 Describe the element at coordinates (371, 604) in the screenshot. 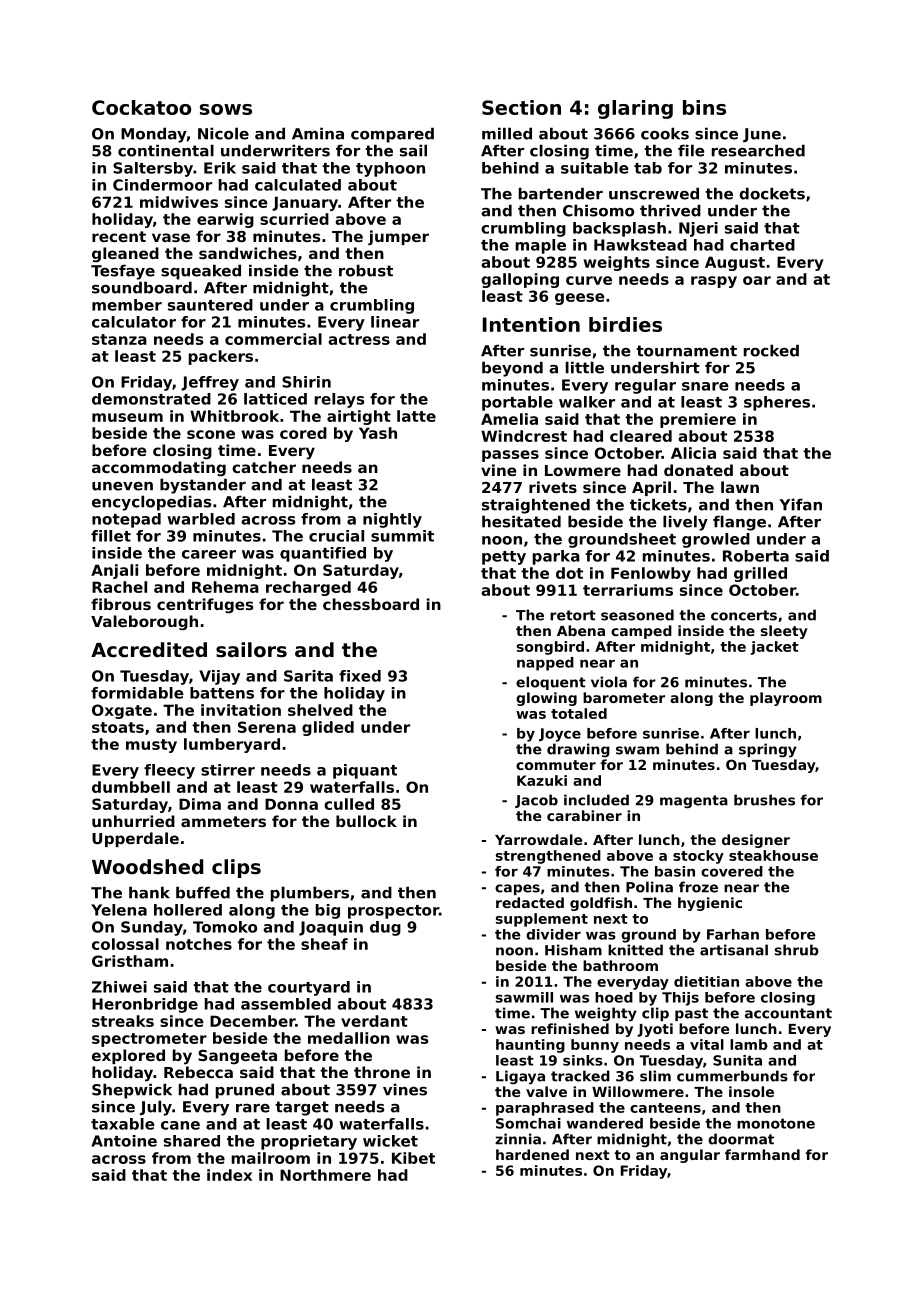

I see `chessboard` at that location.
